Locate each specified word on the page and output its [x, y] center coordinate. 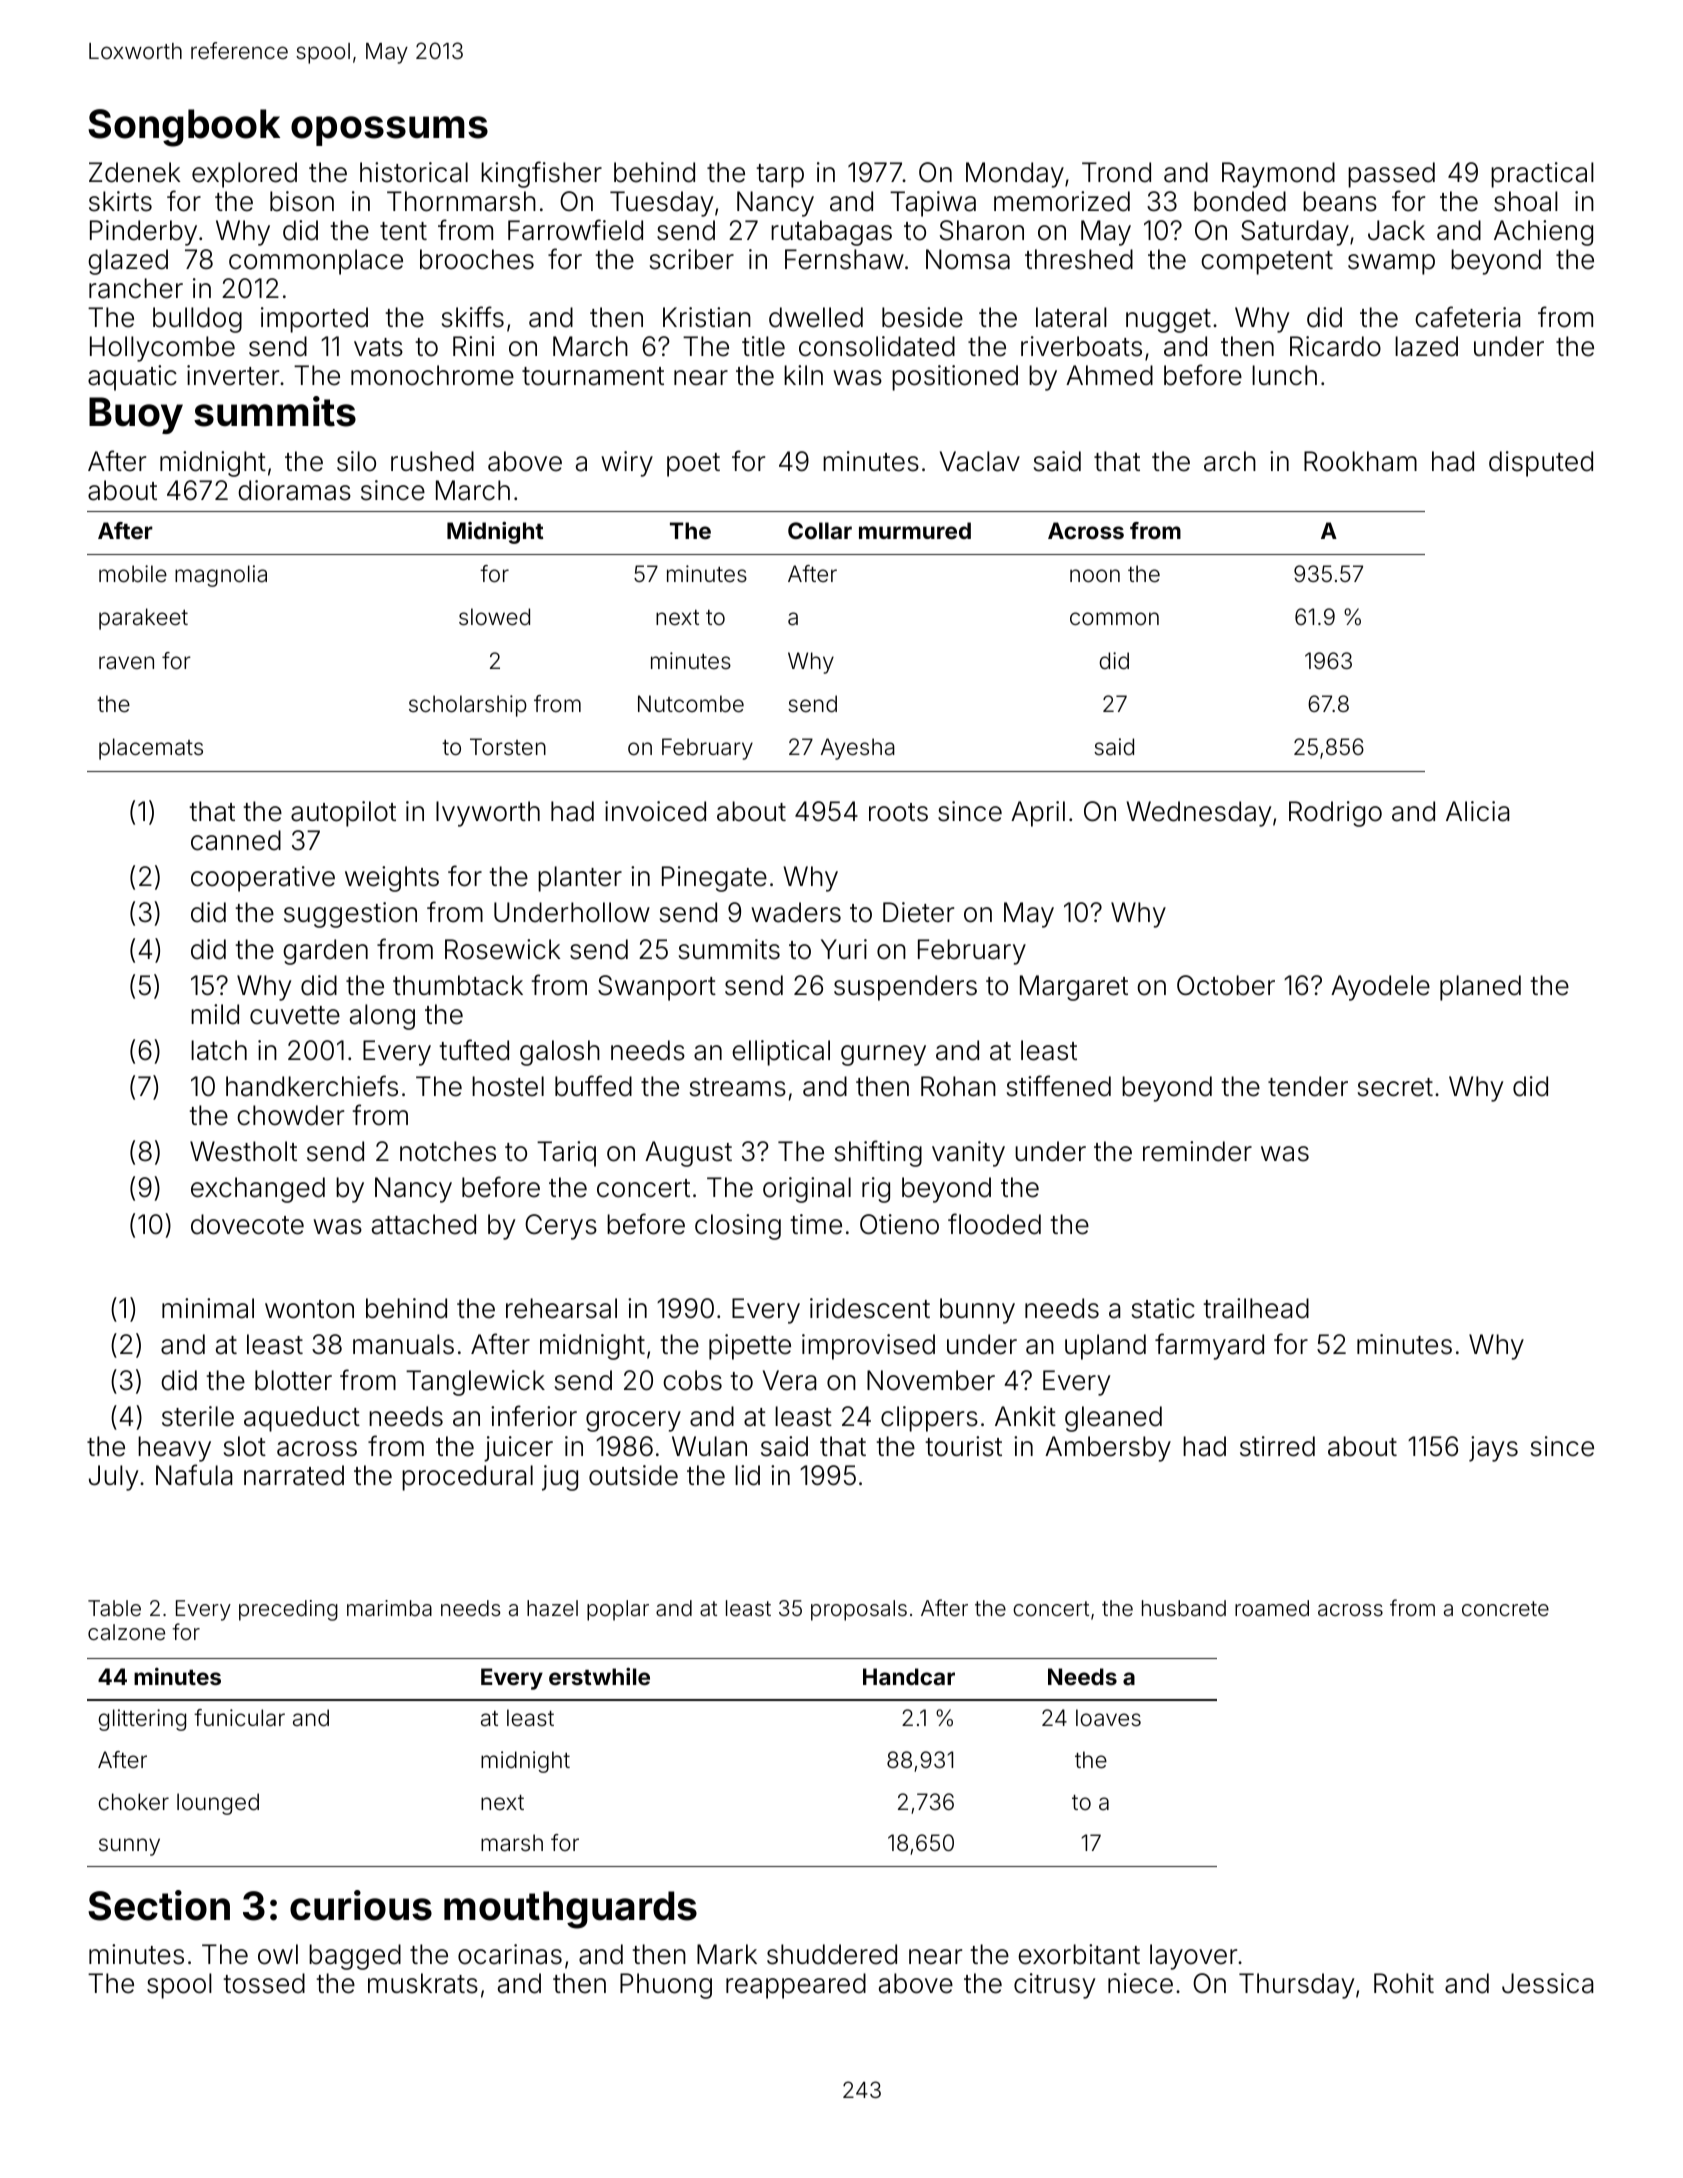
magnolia [221, 576]
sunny [129, 1847]
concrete [1505, 1609]
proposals [859, 1610]
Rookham [1360, 461]
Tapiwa [933, 204]
